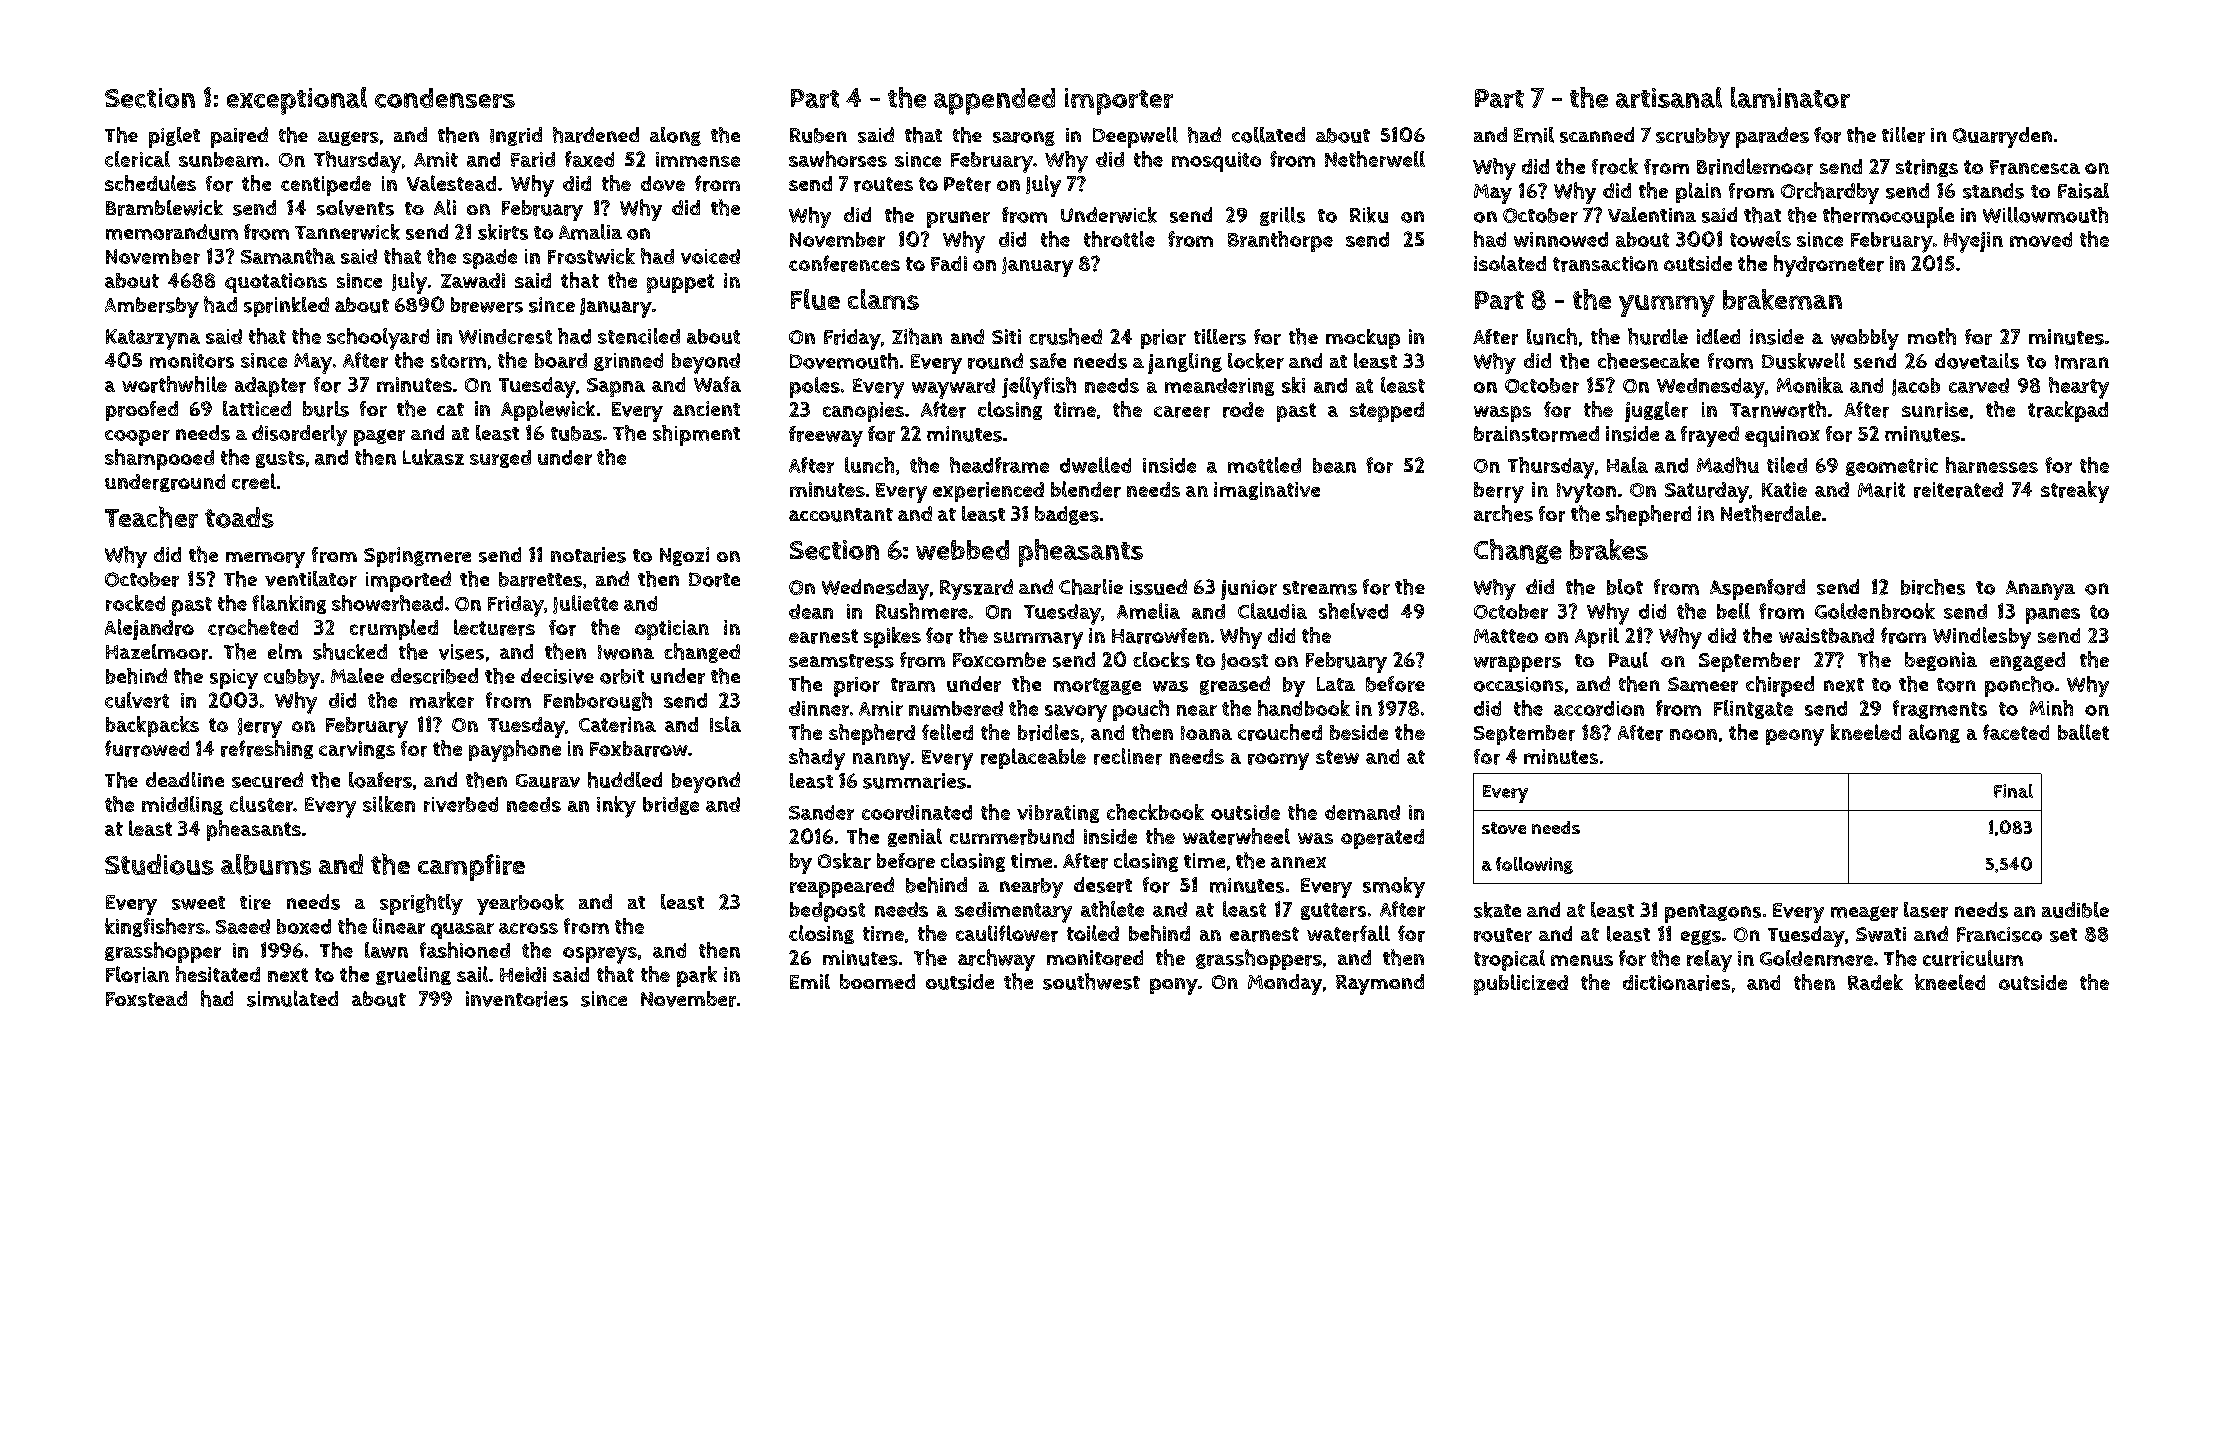  What do you see at coordinates (1973, 242) in the image?
I see `Hyejin` at bounding box center [1973, 242].
